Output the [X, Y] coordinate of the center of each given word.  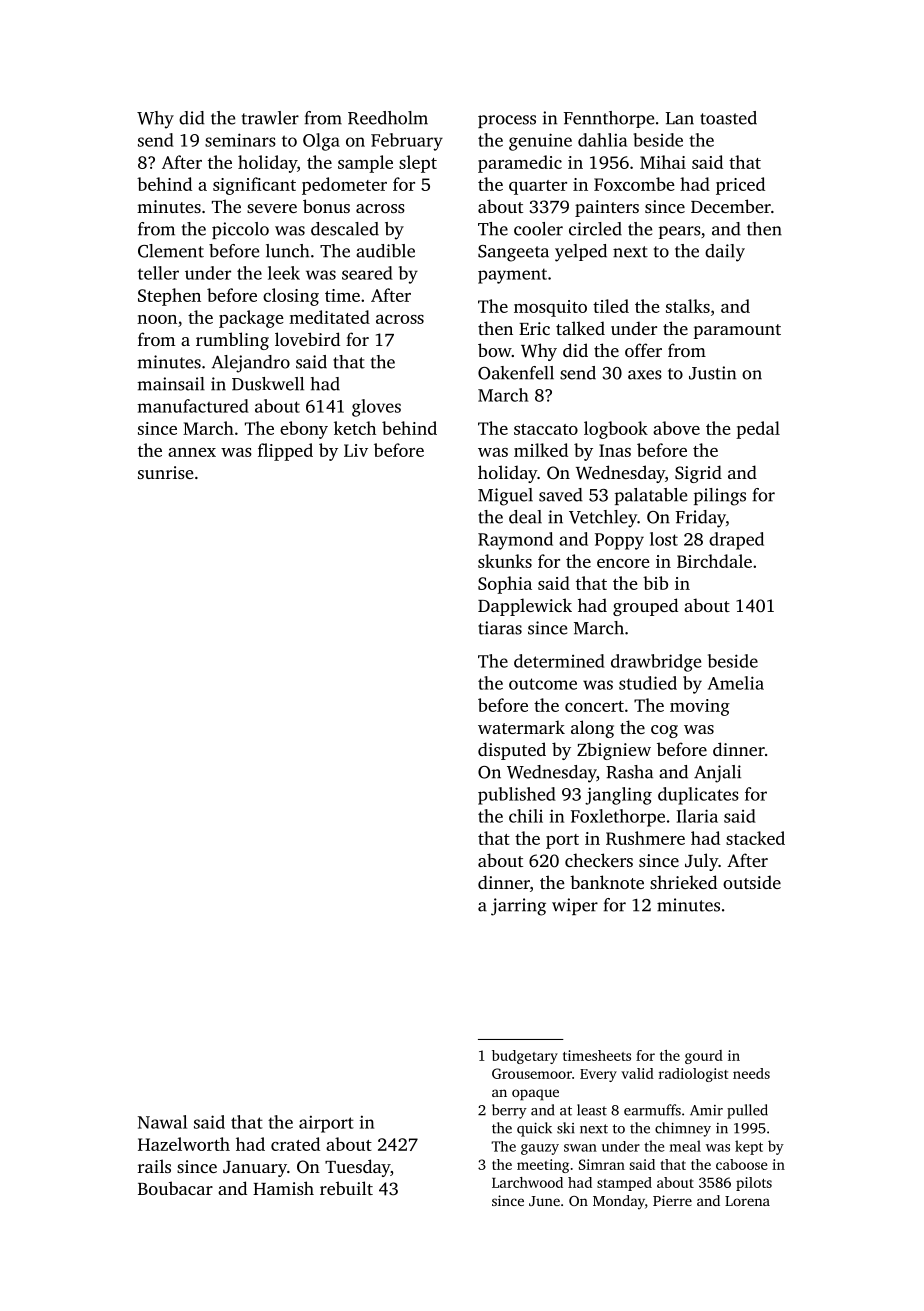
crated [295, 1144]
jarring [518, 907]
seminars [240, 140]
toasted [728, 118]
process [507, 121]
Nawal [162, 1122]
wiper [575, 906]
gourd [704, 1057]
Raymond [515, 541]
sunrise [166, 472]
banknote [607, 882]
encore [623, 563]
